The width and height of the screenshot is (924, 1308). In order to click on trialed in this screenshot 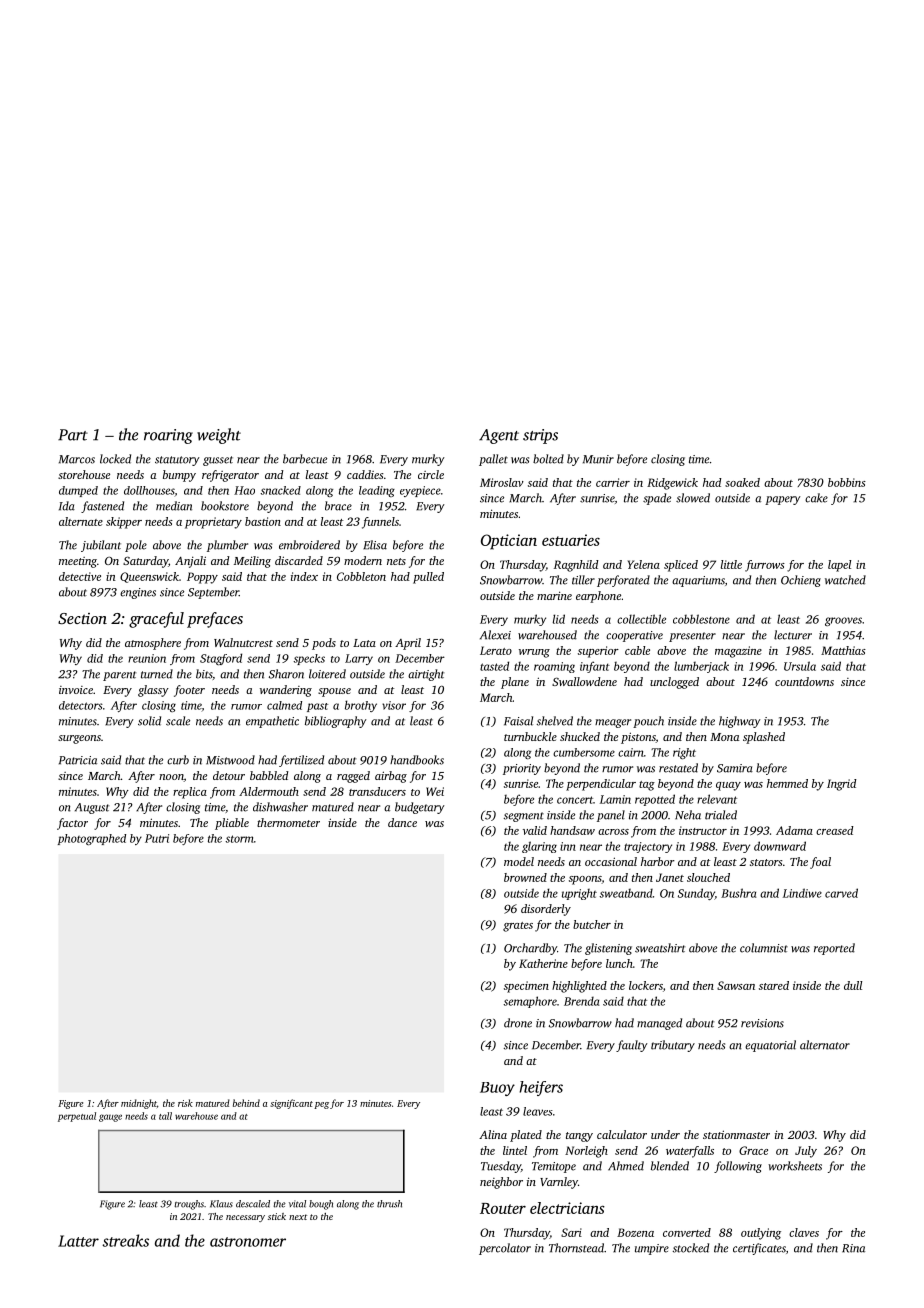, I will do `click(721, 815)`.
